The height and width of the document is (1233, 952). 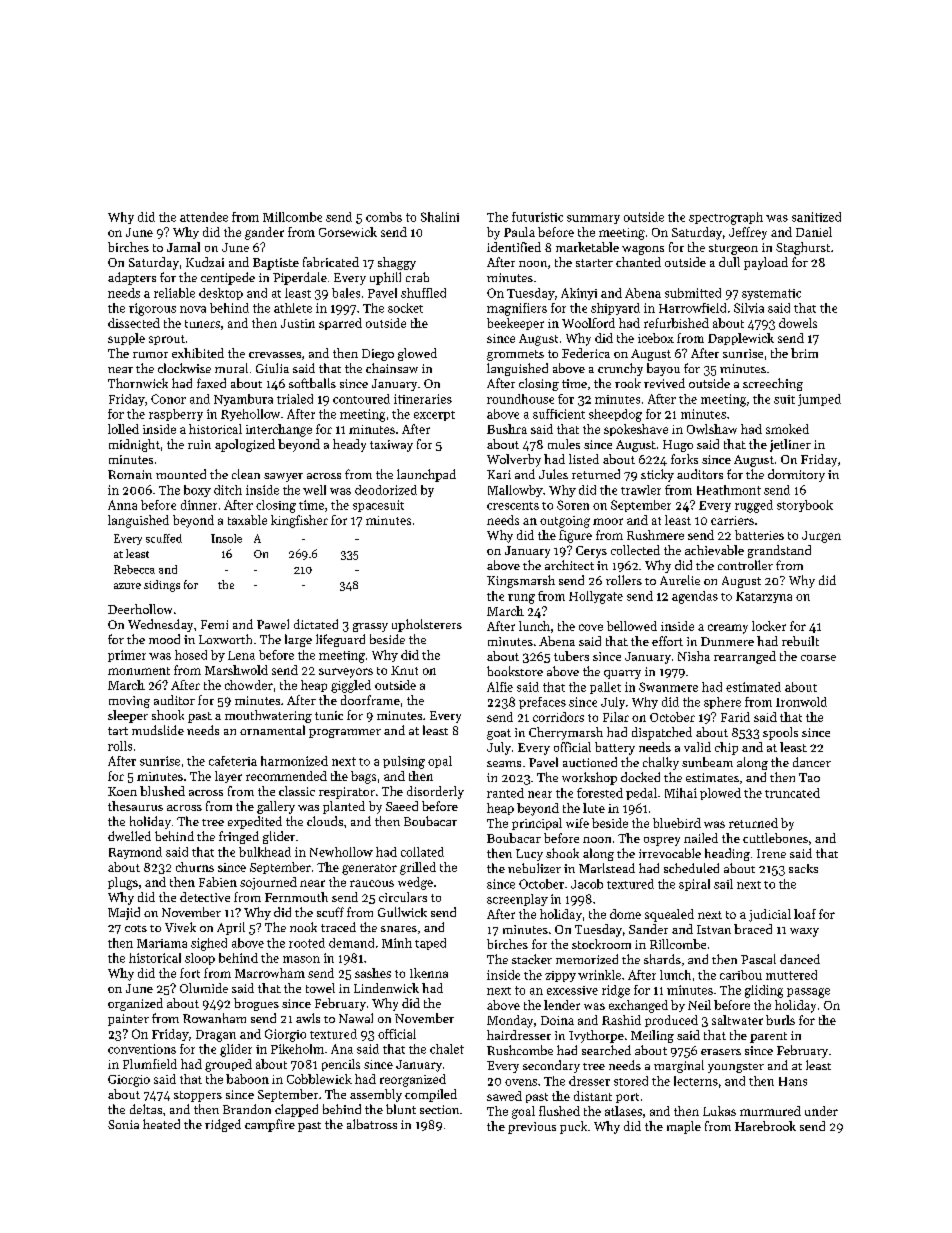 What do you see at coordinates (150, 1064) in the document?
I see `Plumfield` at bounding box center [150, 1064].
